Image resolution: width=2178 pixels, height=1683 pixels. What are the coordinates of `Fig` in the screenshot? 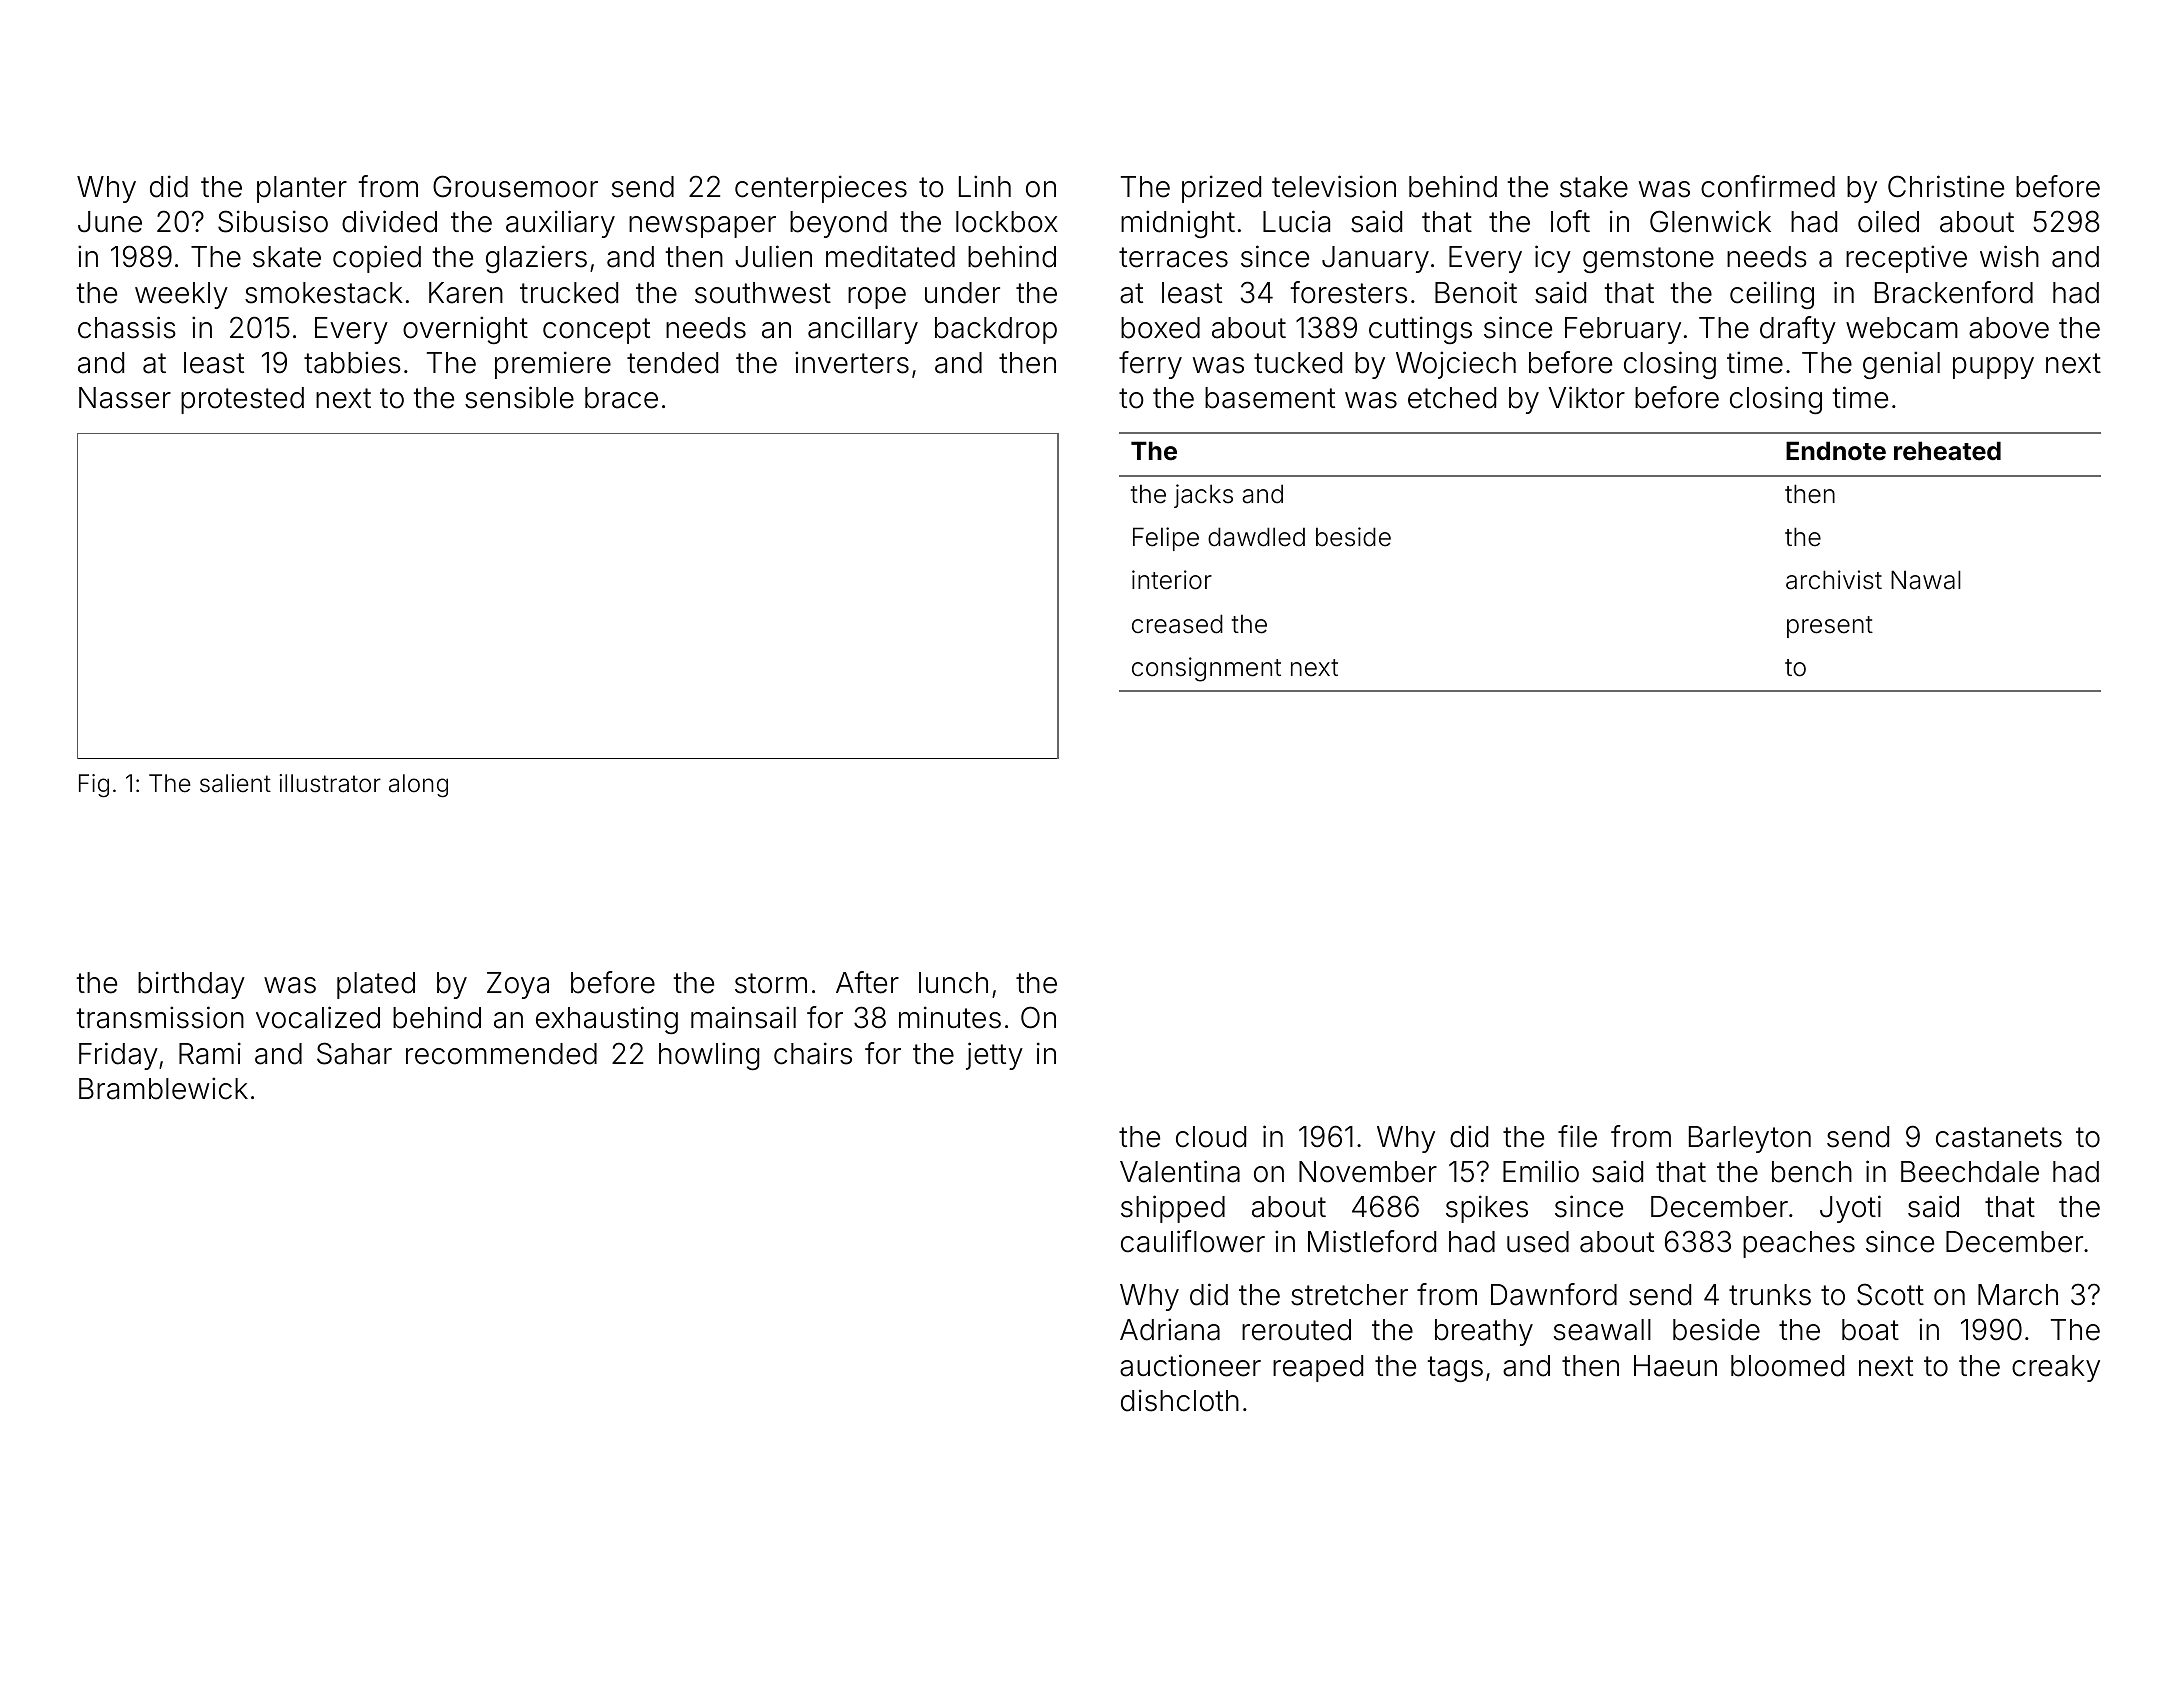 It's located at (94, 785).
